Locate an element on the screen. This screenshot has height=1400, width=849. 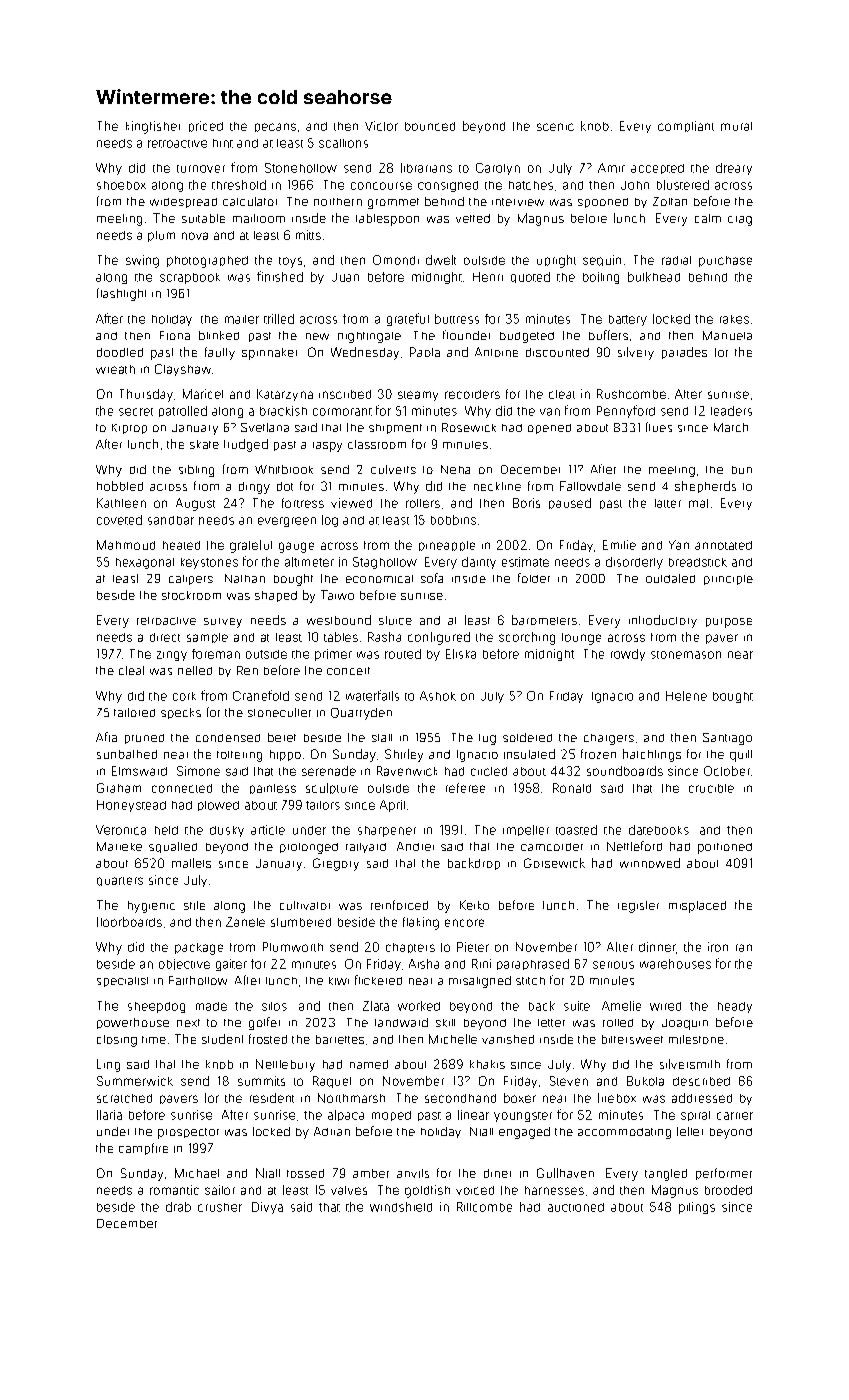
mural is located at coordinates (736, 126).
